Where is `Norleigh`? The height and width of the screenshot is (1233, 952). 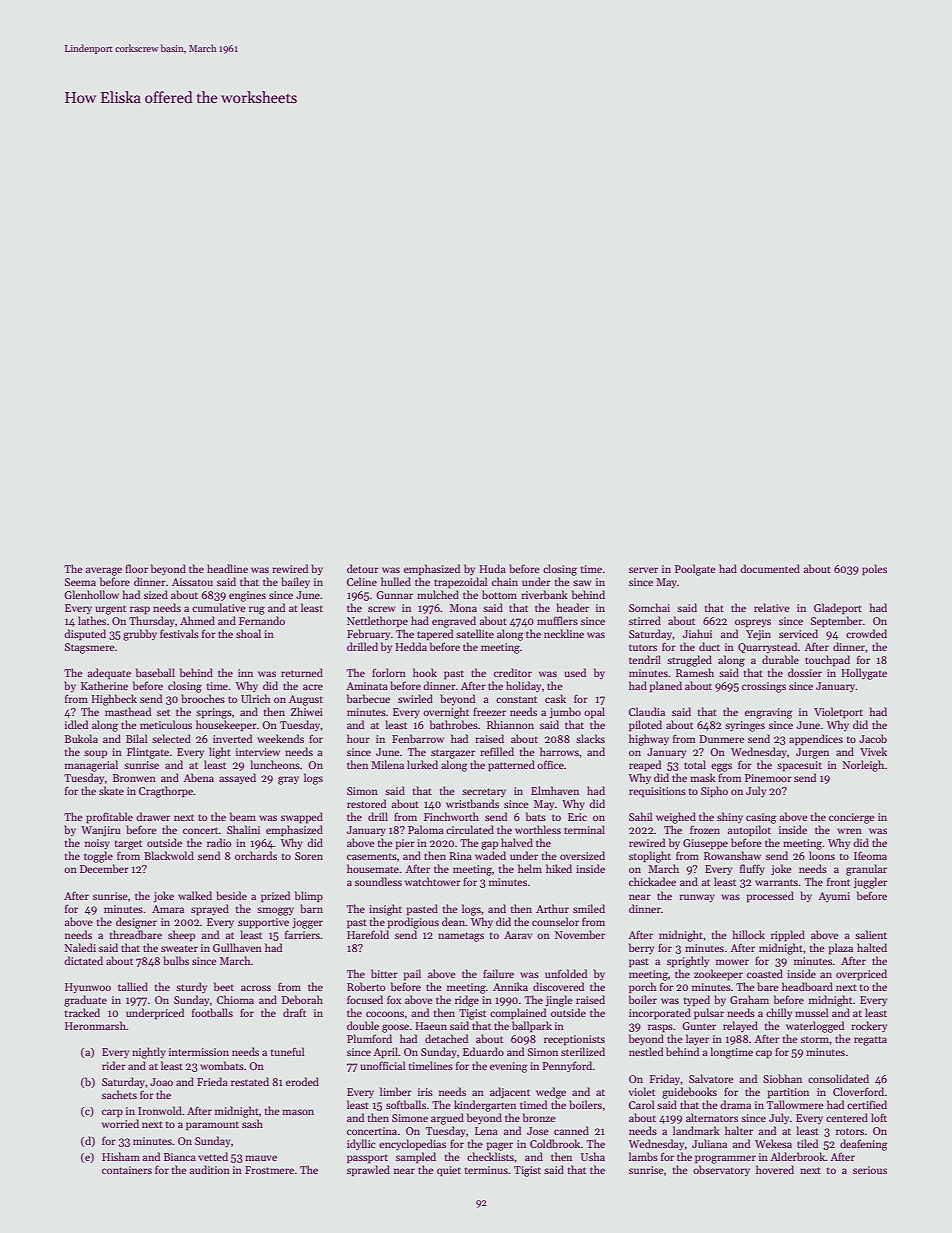 Norleigh is located at coordinates (863, 766).
